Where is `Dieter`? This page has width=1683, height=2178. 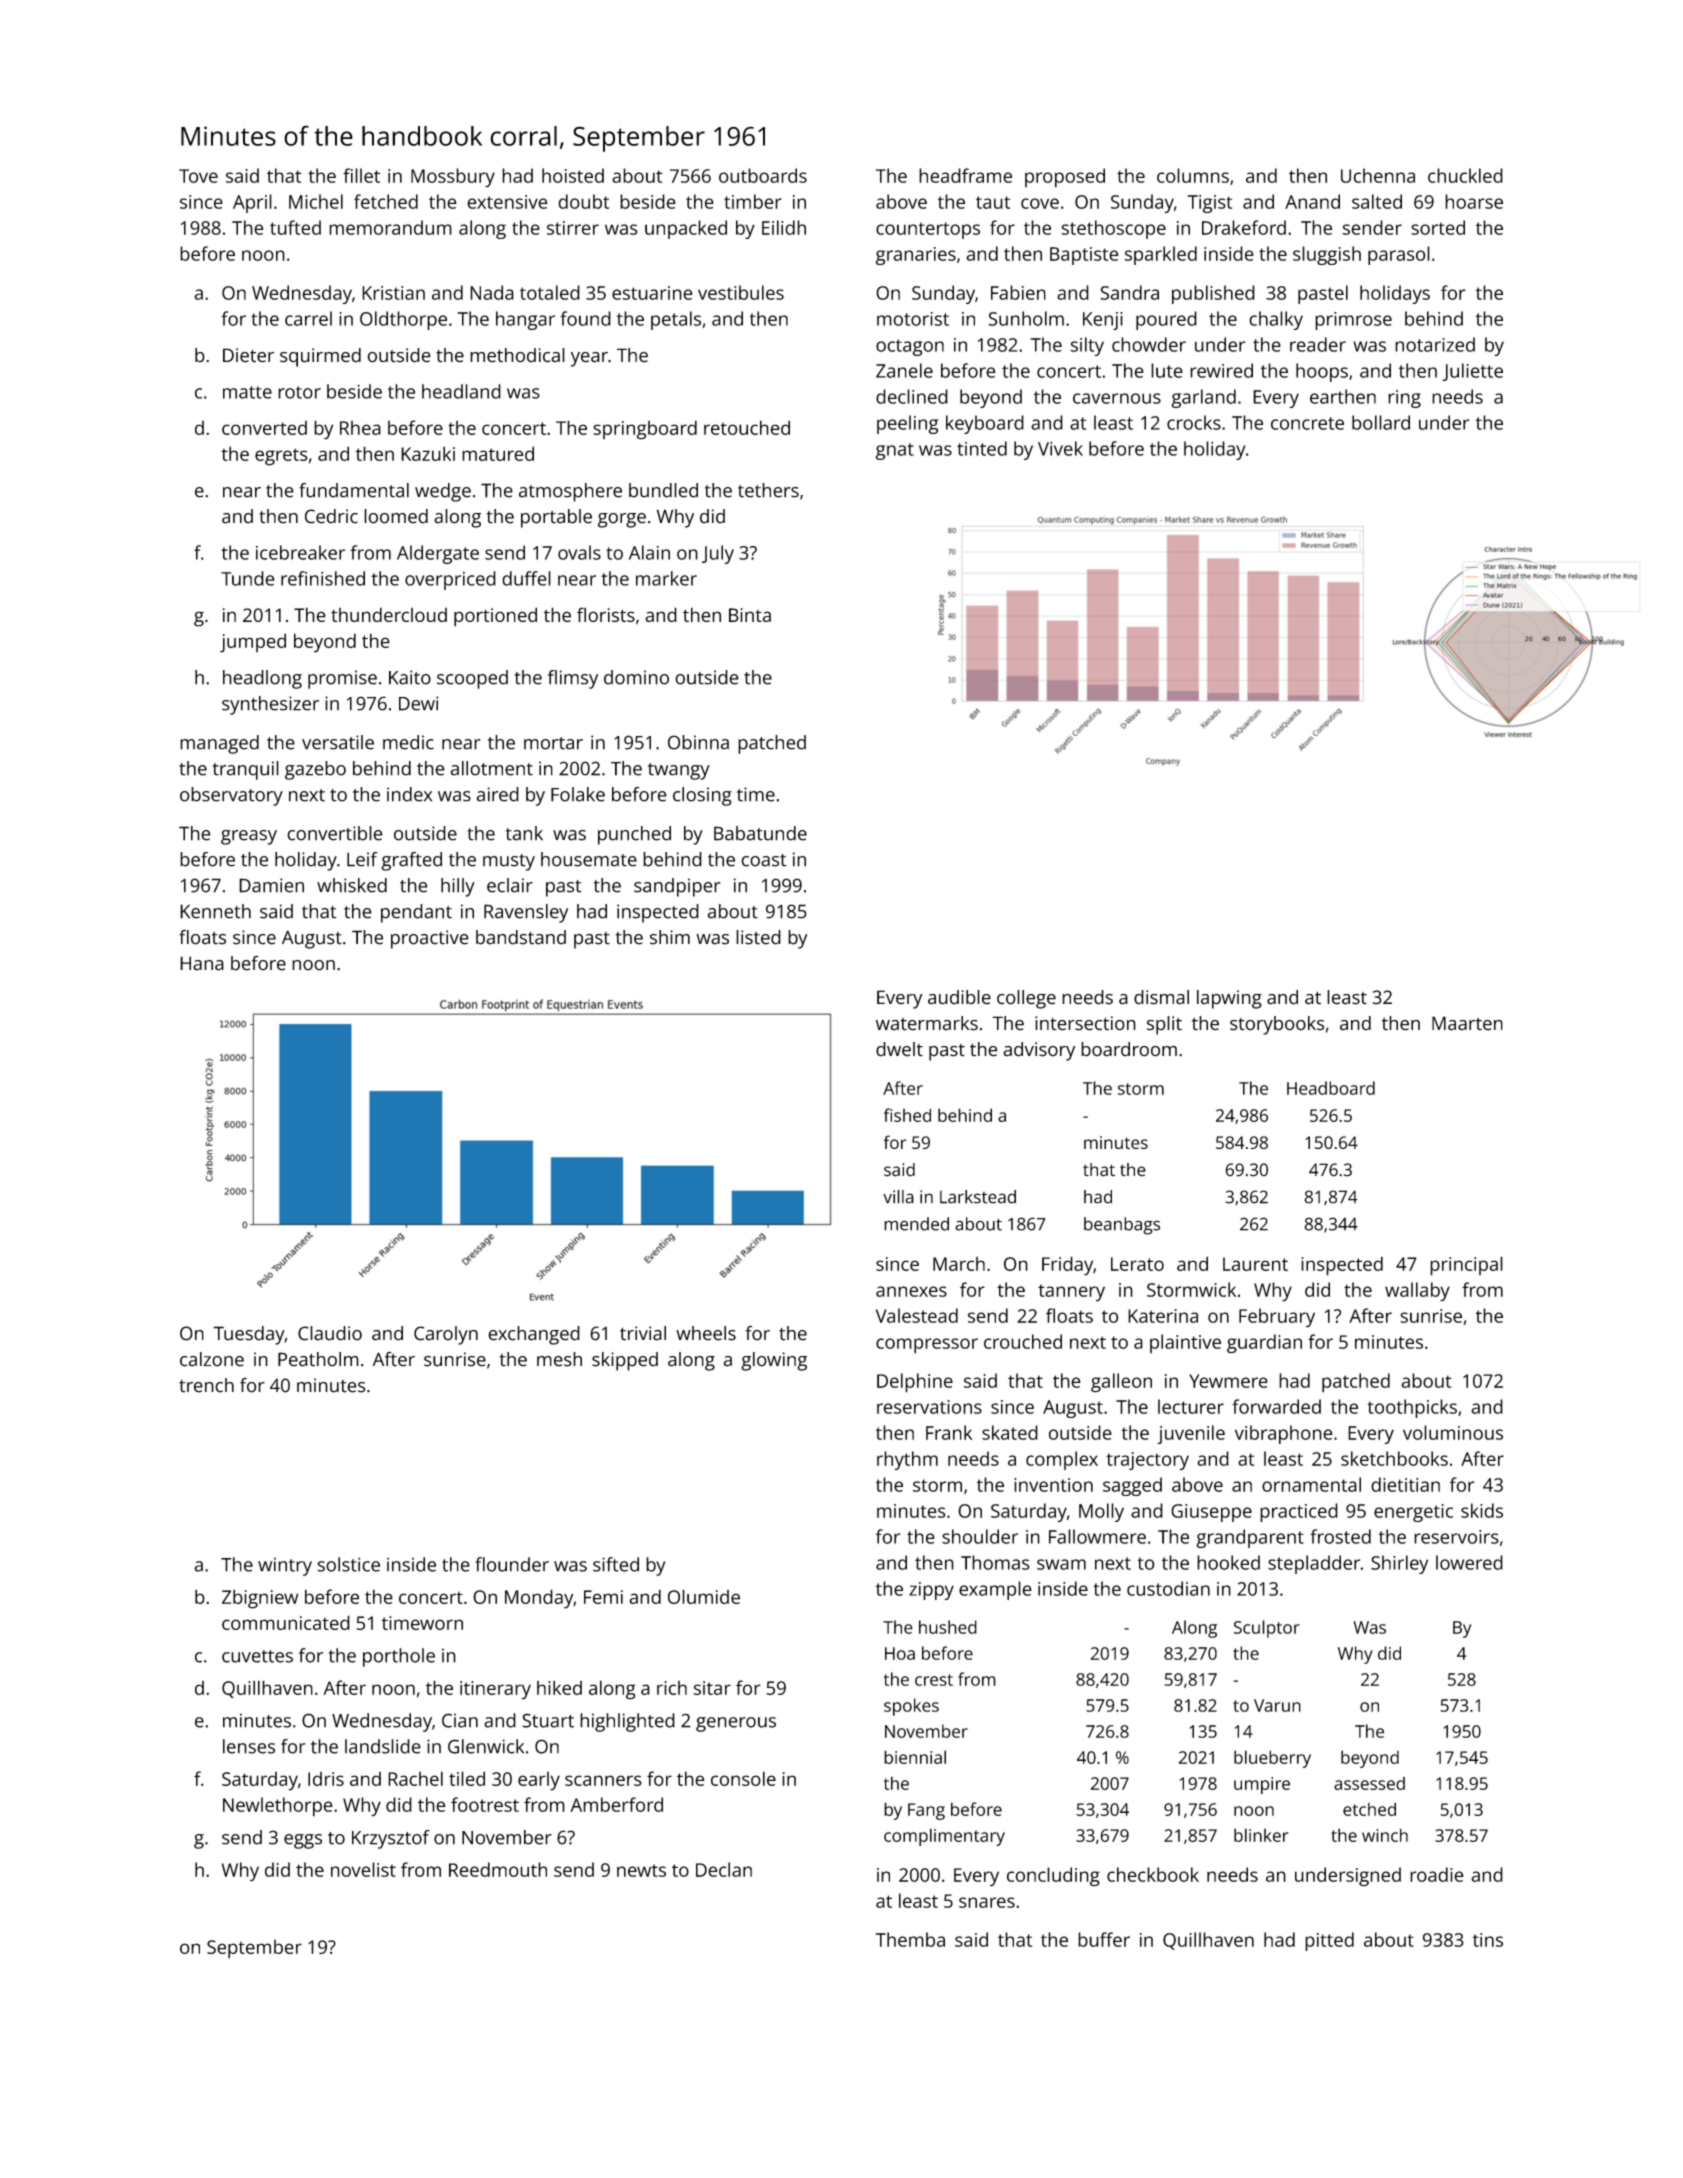 Dieter is located at coordinates (248, 355).
